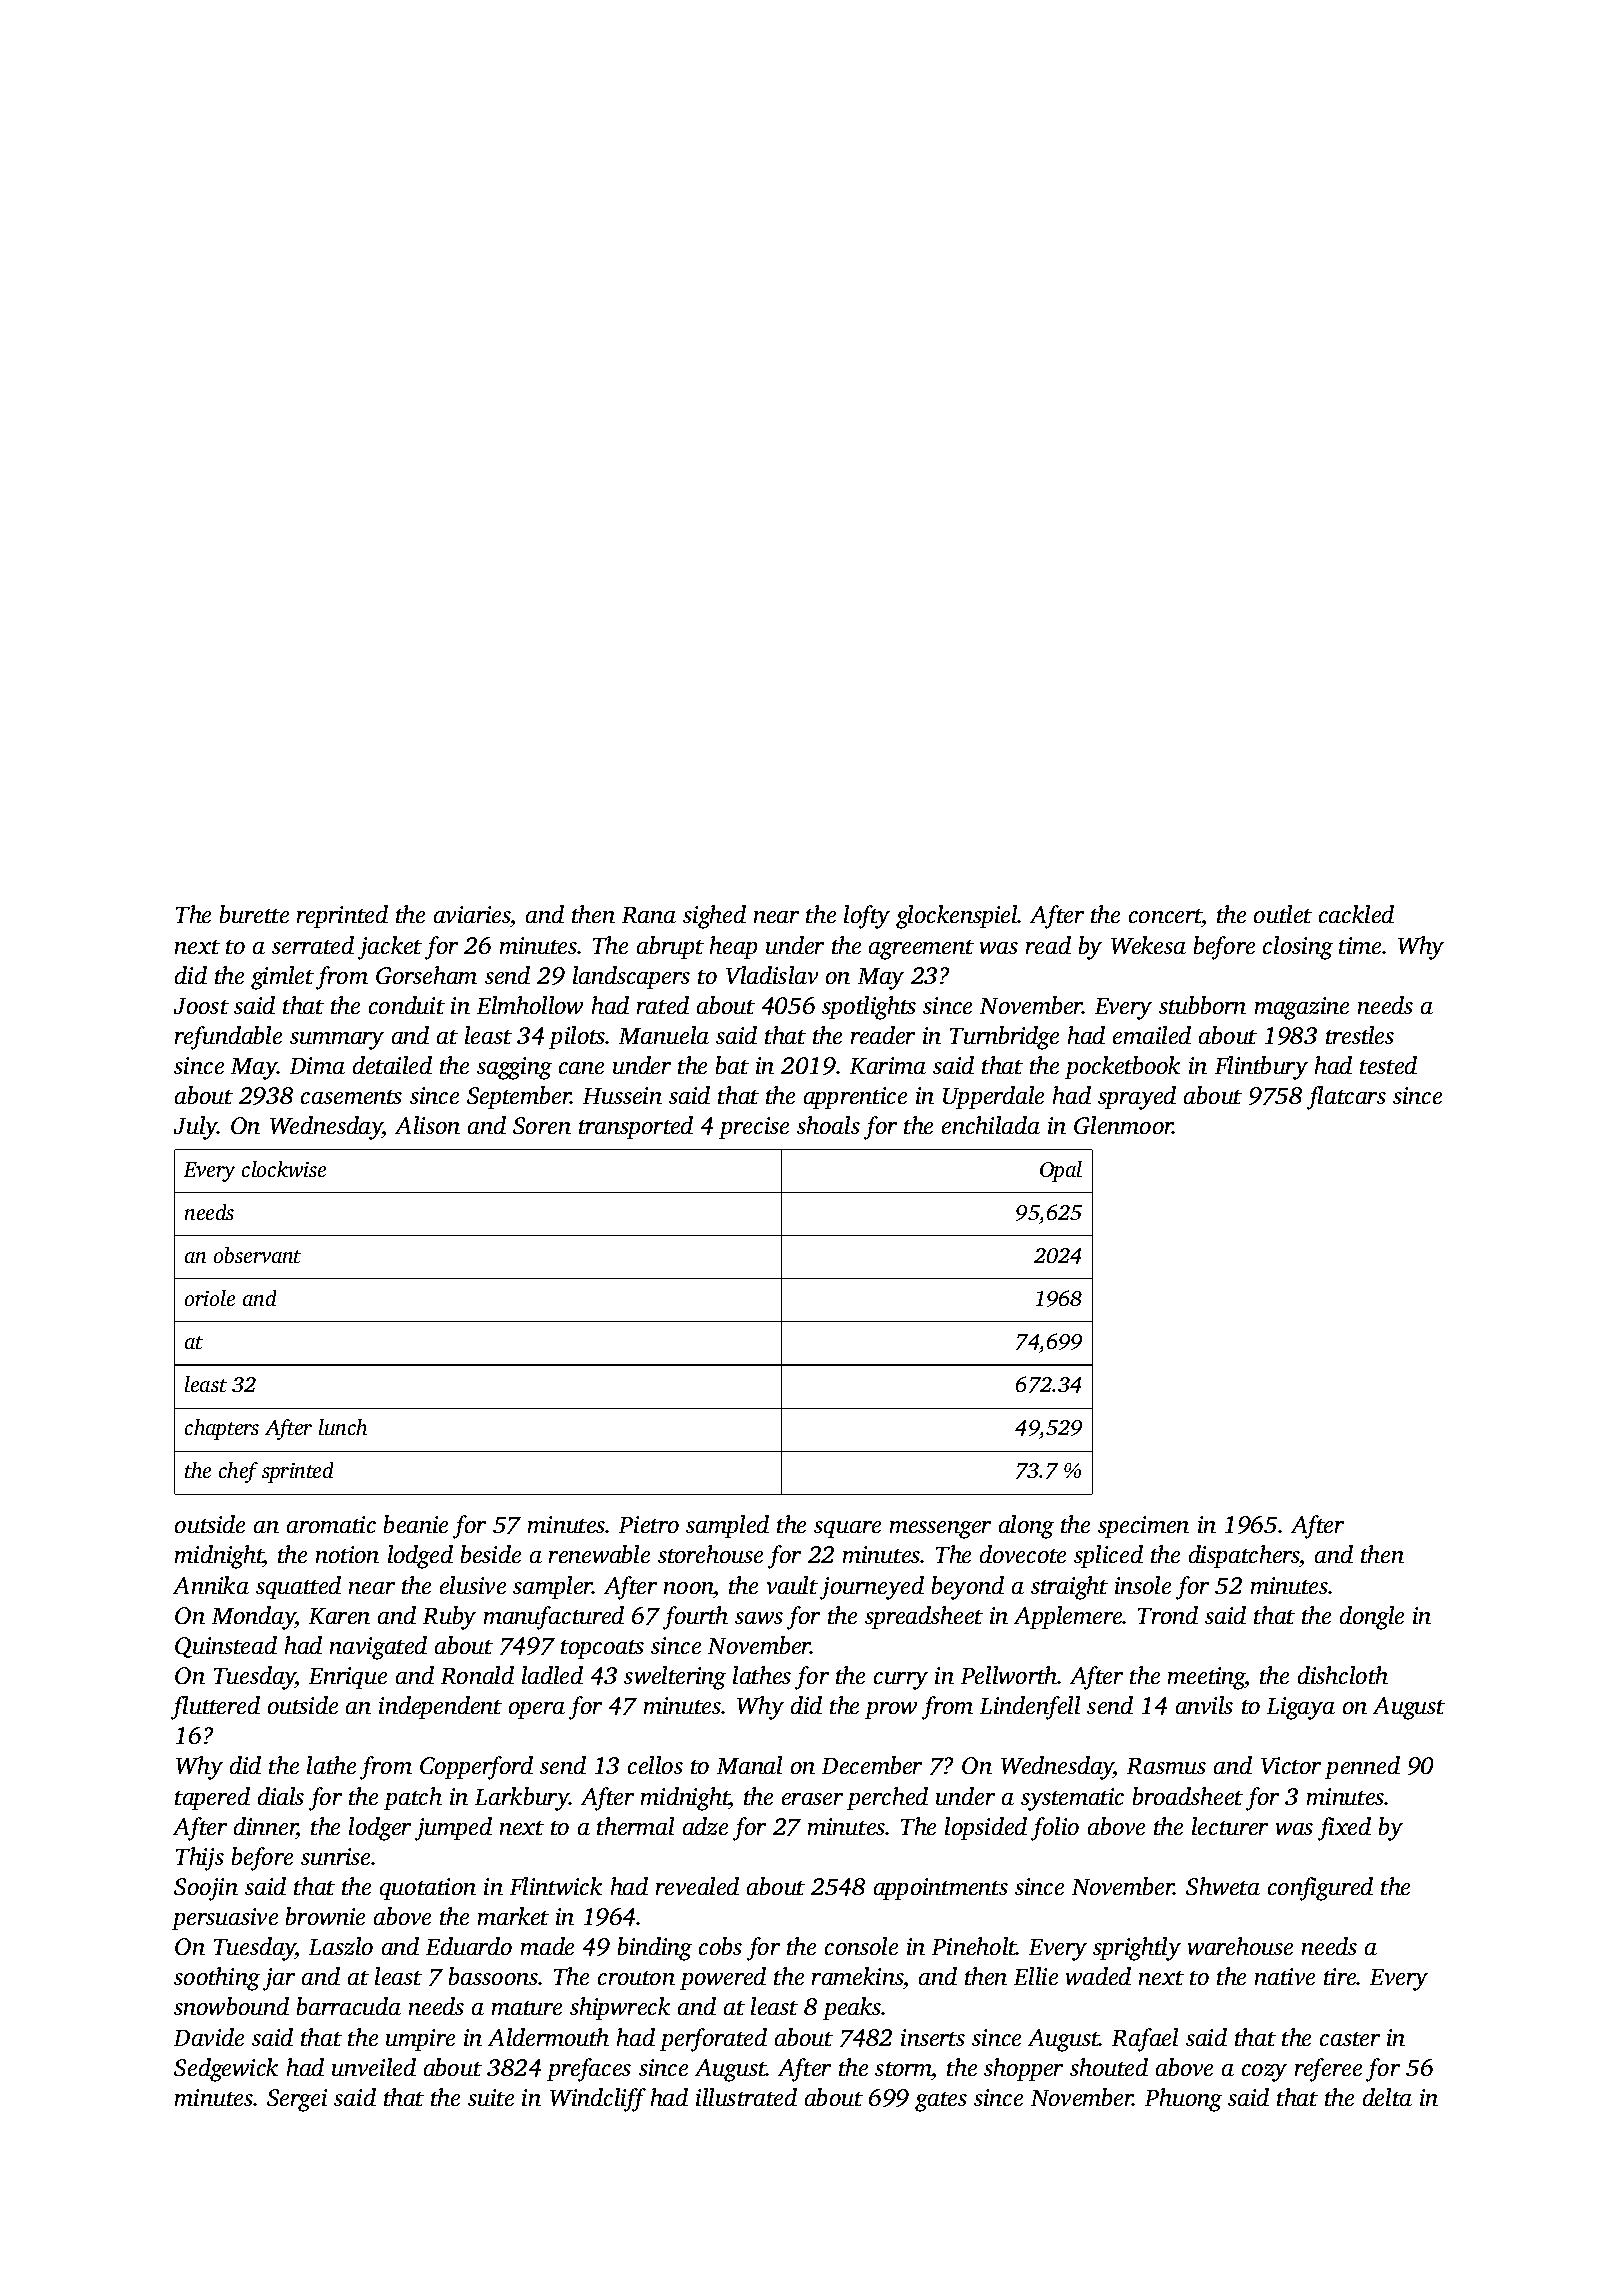 The height and width of the screenshot is (2292, 1620). What do you see at coordinates (254, 914) in the screenshot?
I see `burette` at bounding box center [254, 914].
